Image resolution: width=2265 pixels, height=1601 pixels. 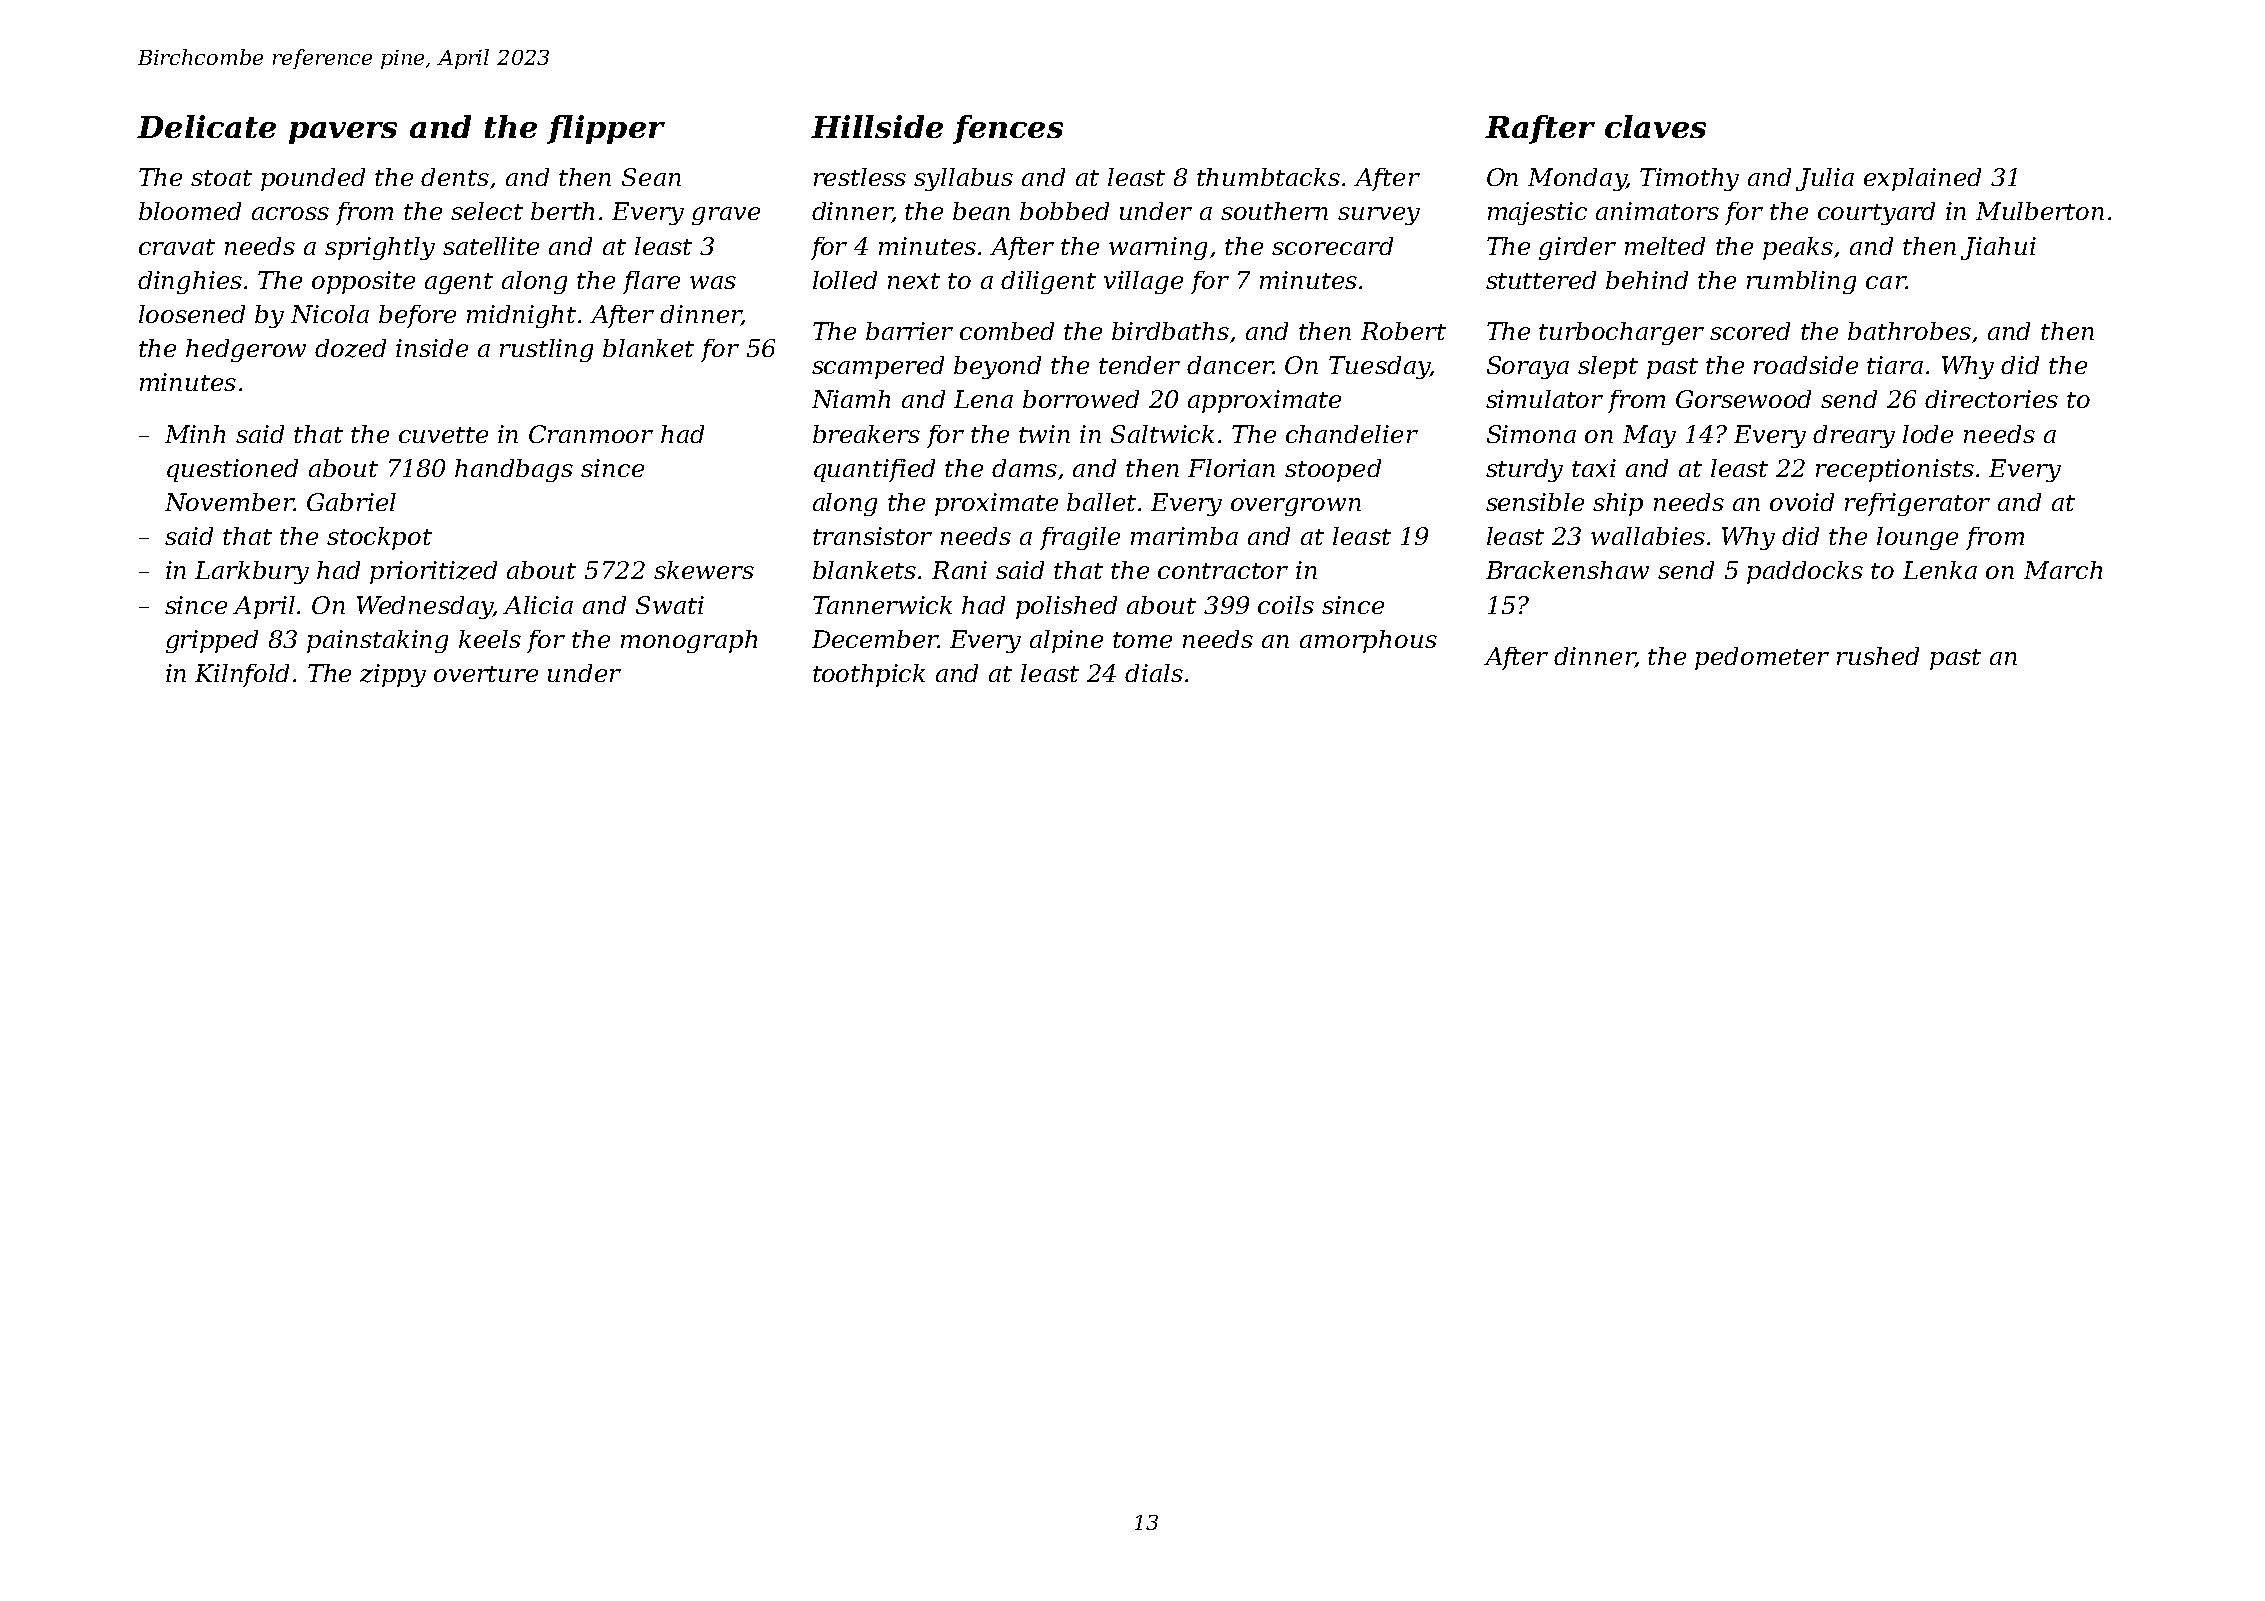 I want to click on gripped, so click(x=212, y=641).
